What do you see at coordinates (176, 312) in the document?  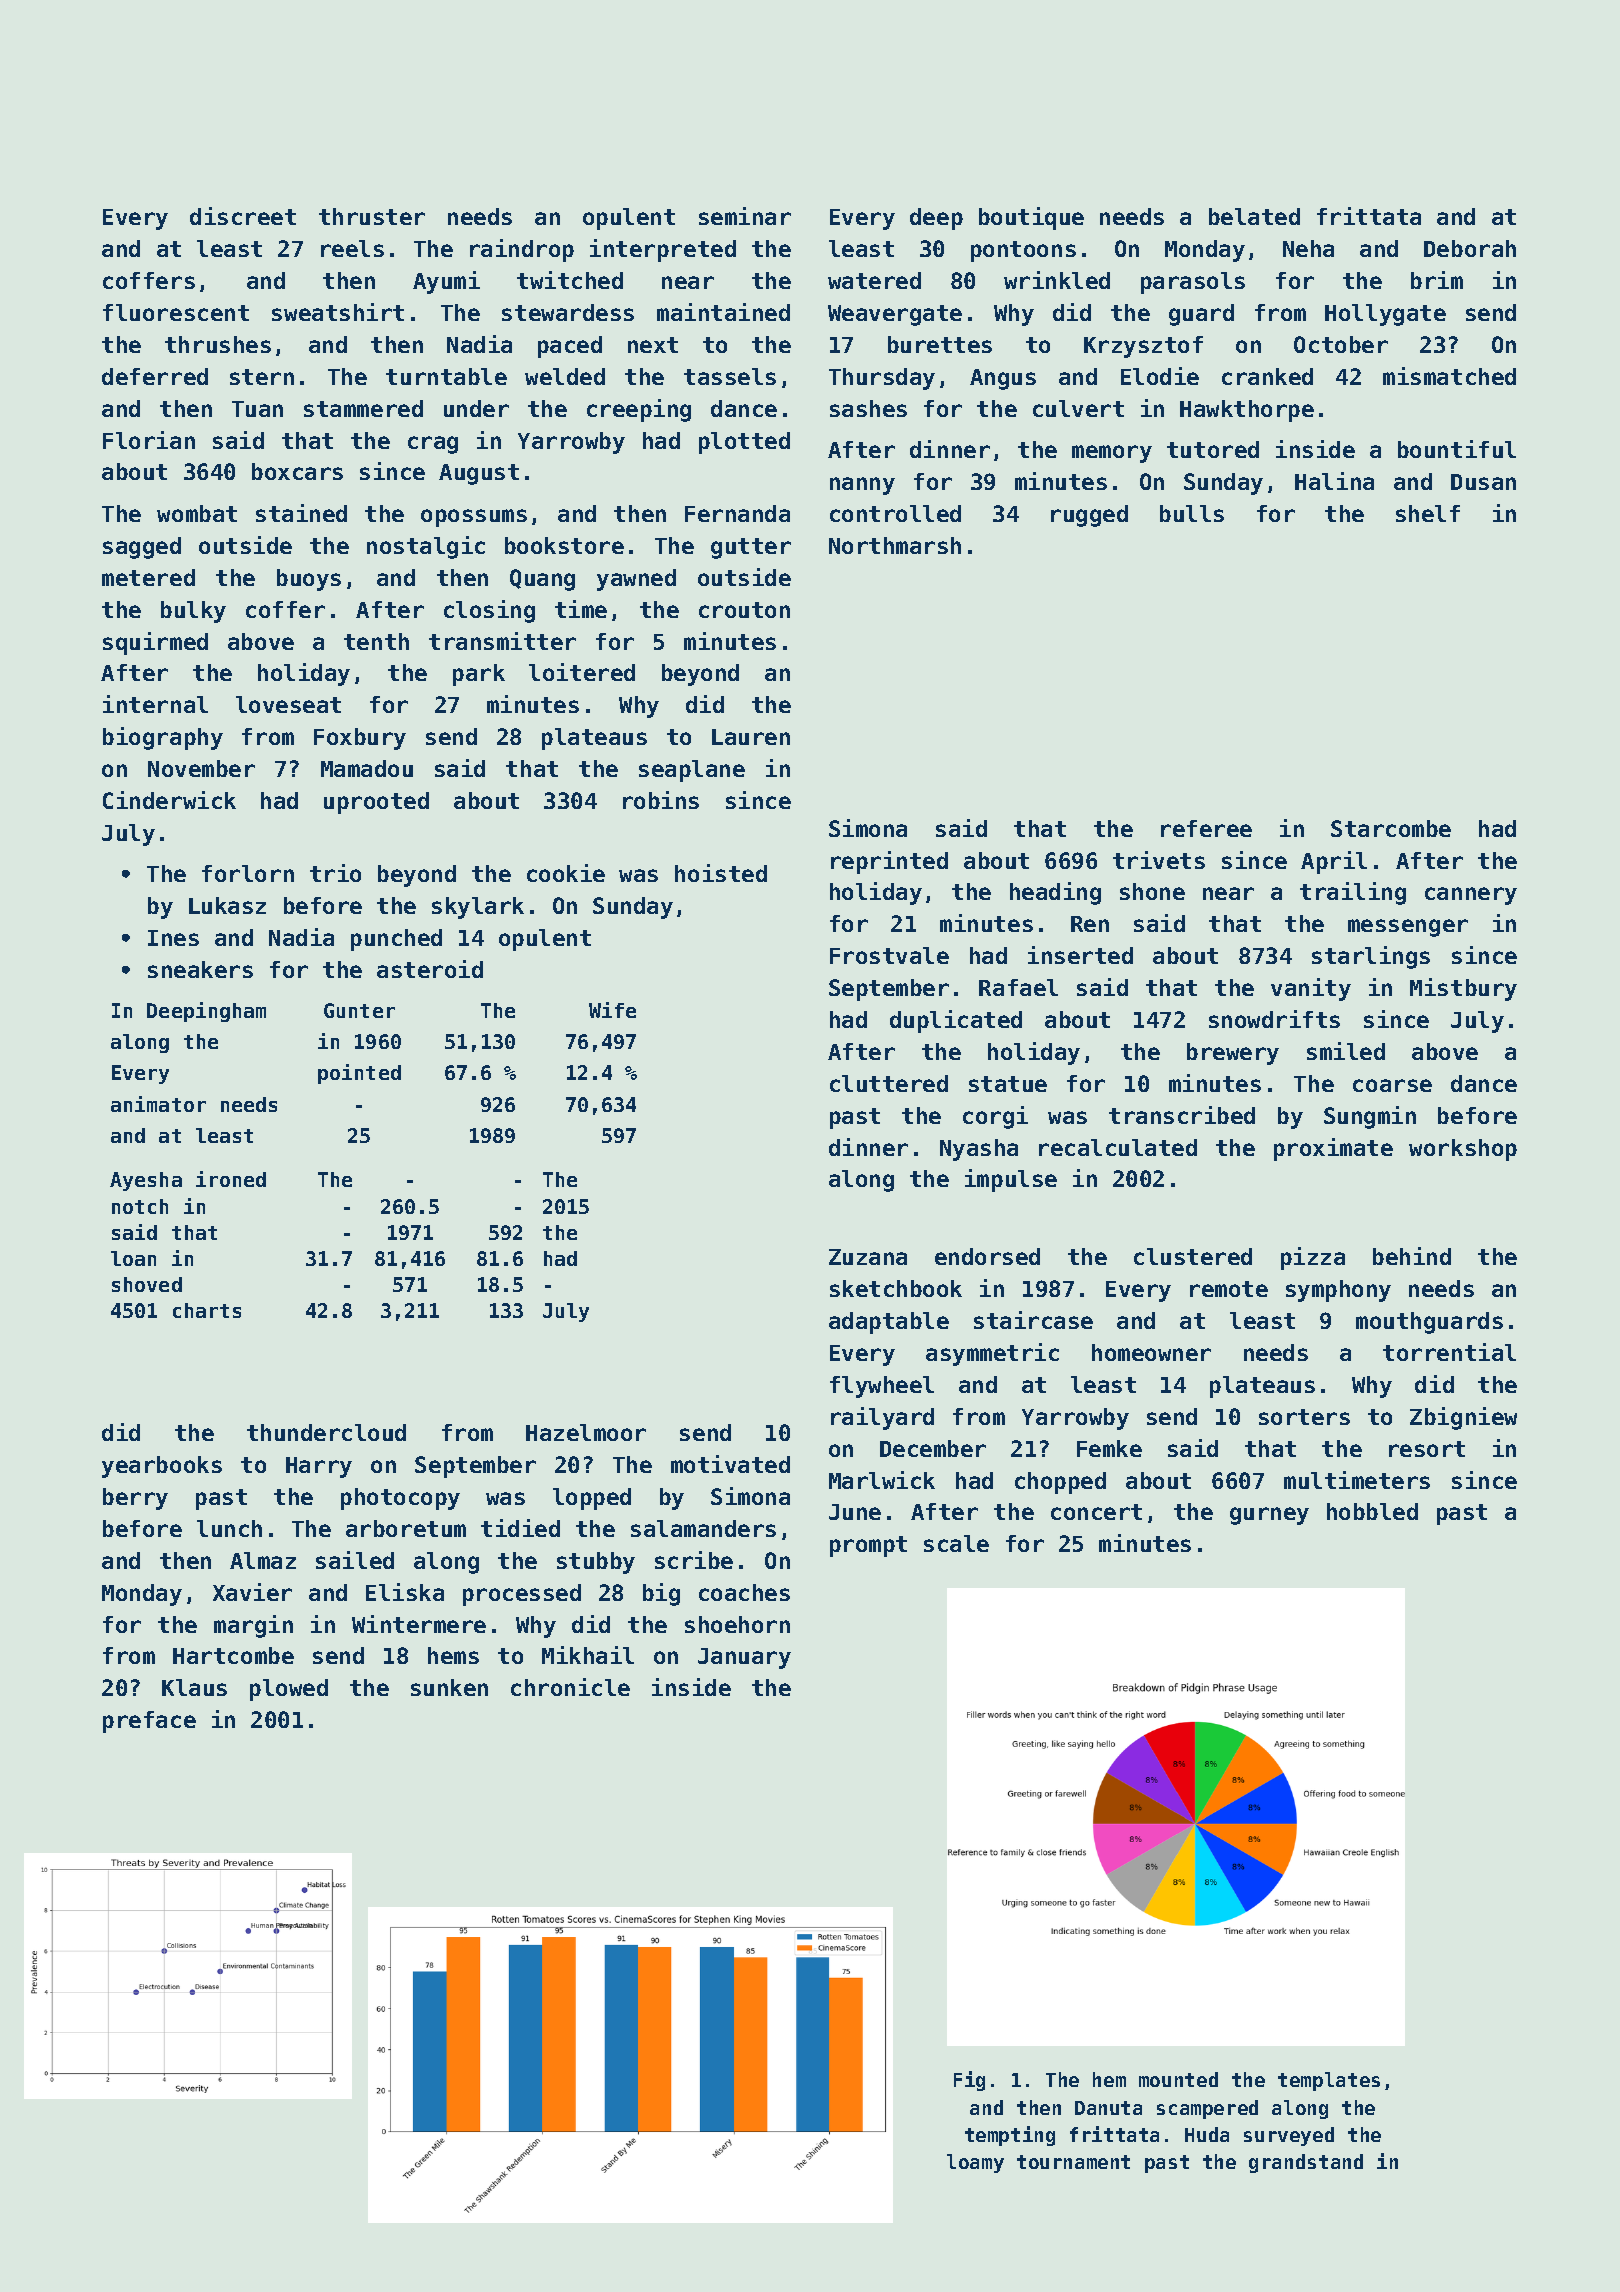 I see `fluorescent` at bounding box center [176, 312].
